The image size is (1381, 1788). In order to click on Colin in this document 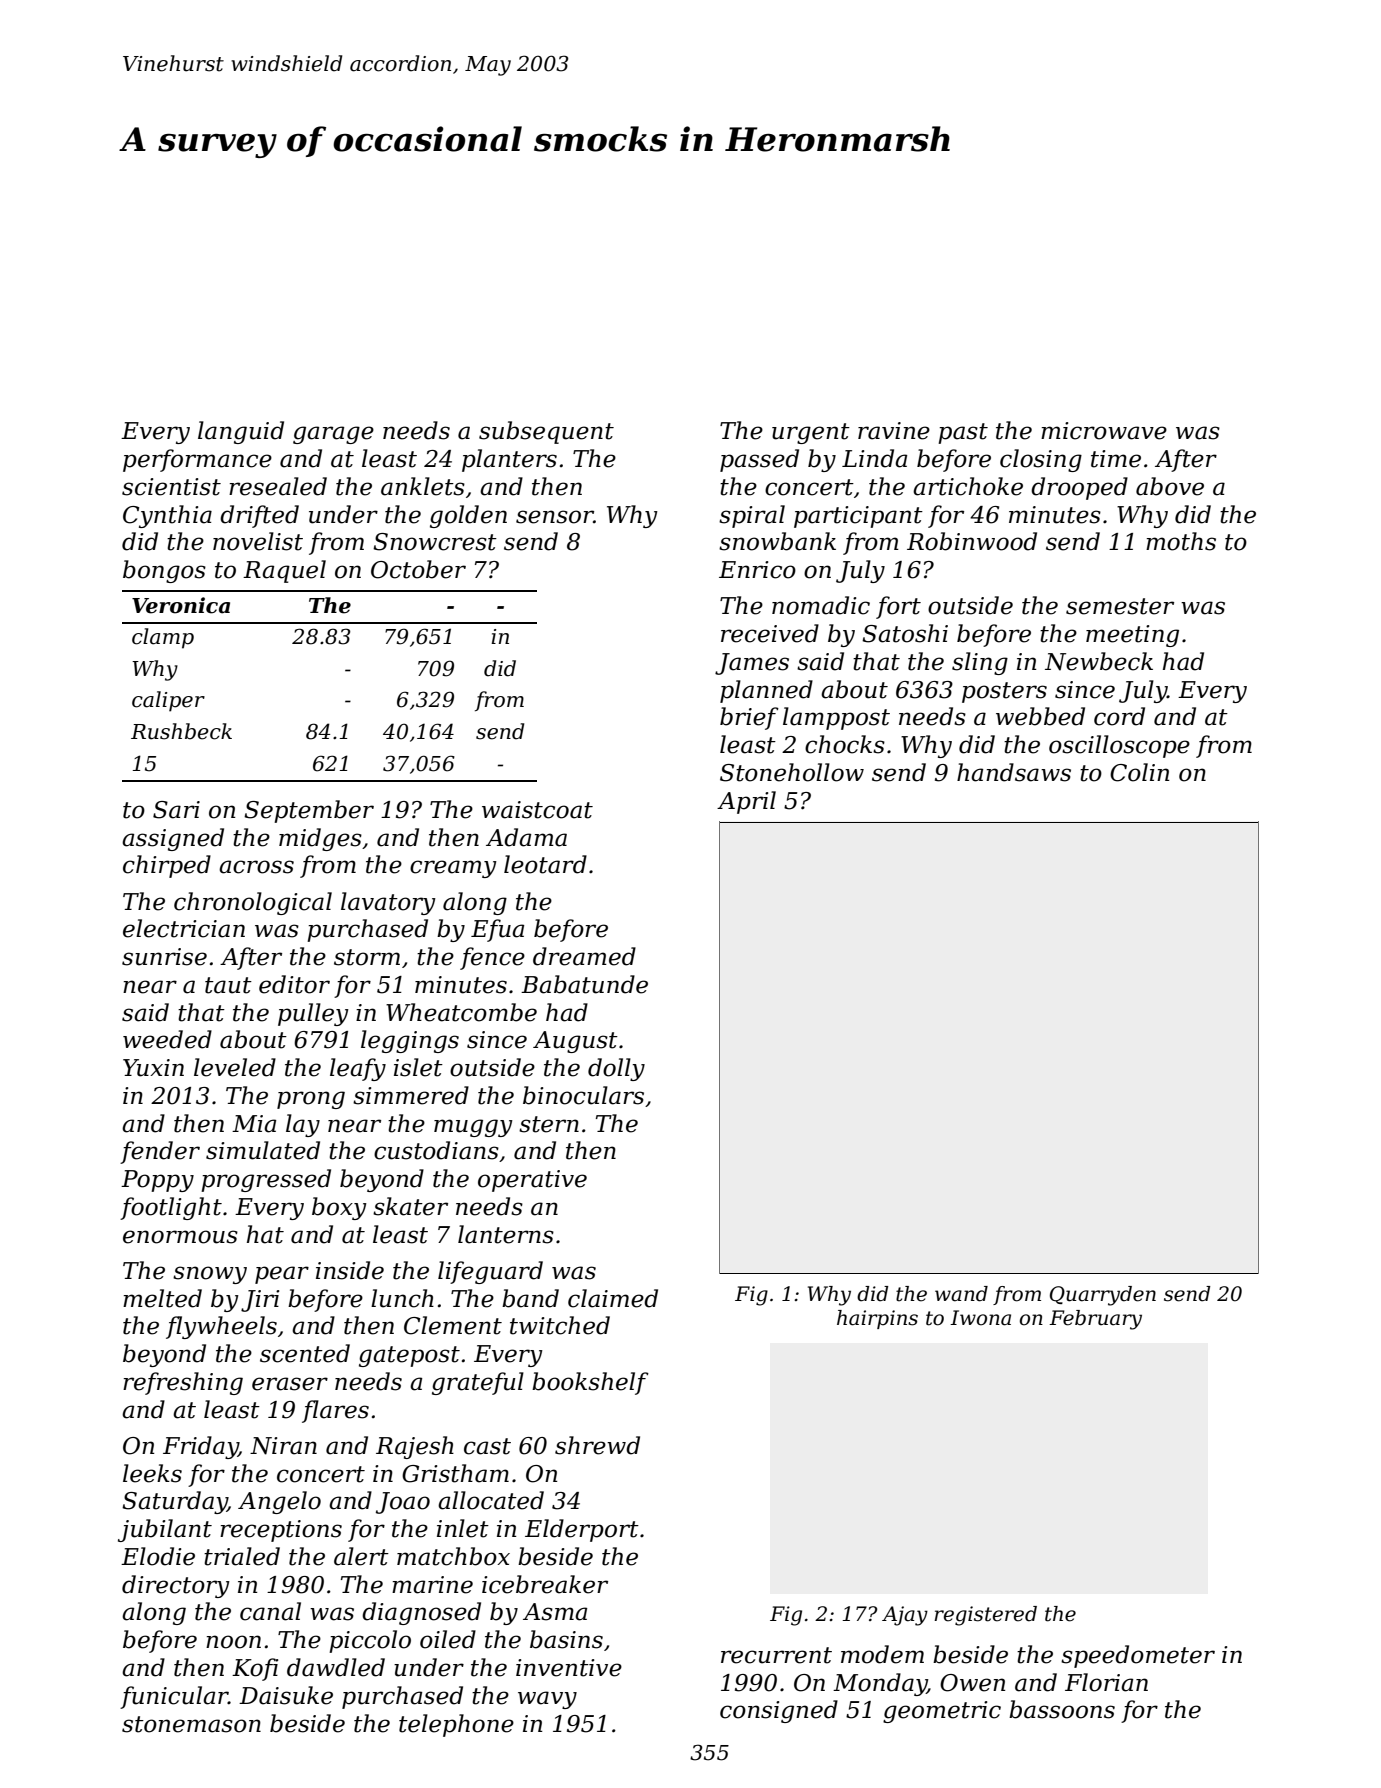, I will do `click(1139, 772)`.
